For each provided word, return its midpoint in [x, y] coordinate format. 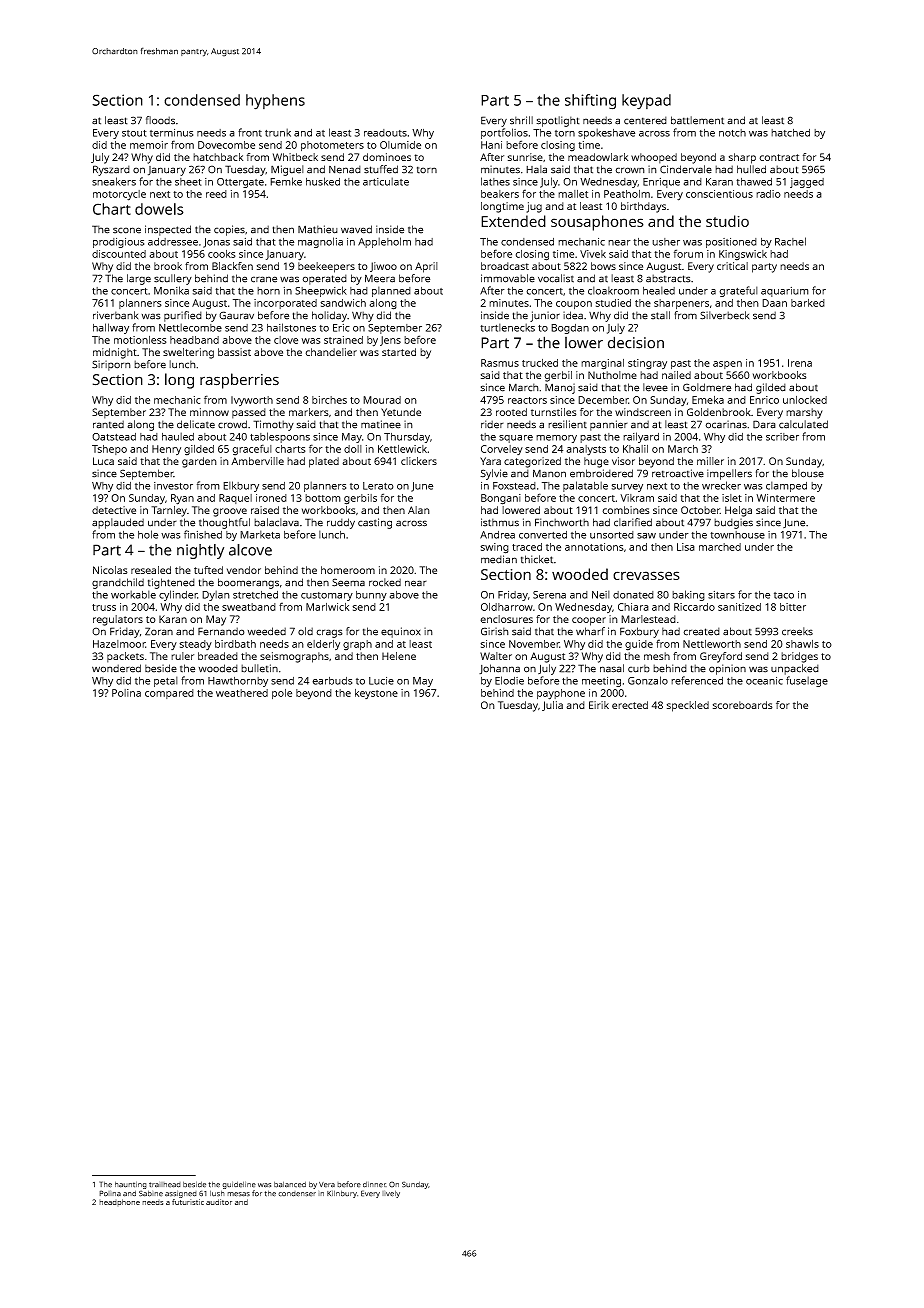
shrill [521, 120]
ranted [108, 424]
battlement [697, 120]
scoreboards [743, 705]
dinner [374, 1184]
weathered [242, 693]
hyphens [275, 102]
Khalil [635, 449]
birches [329, 400]
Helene [399, 656]
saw [646, 536]
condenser [297, 1194]
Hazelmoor [119, 644]
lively [391, 1194]
